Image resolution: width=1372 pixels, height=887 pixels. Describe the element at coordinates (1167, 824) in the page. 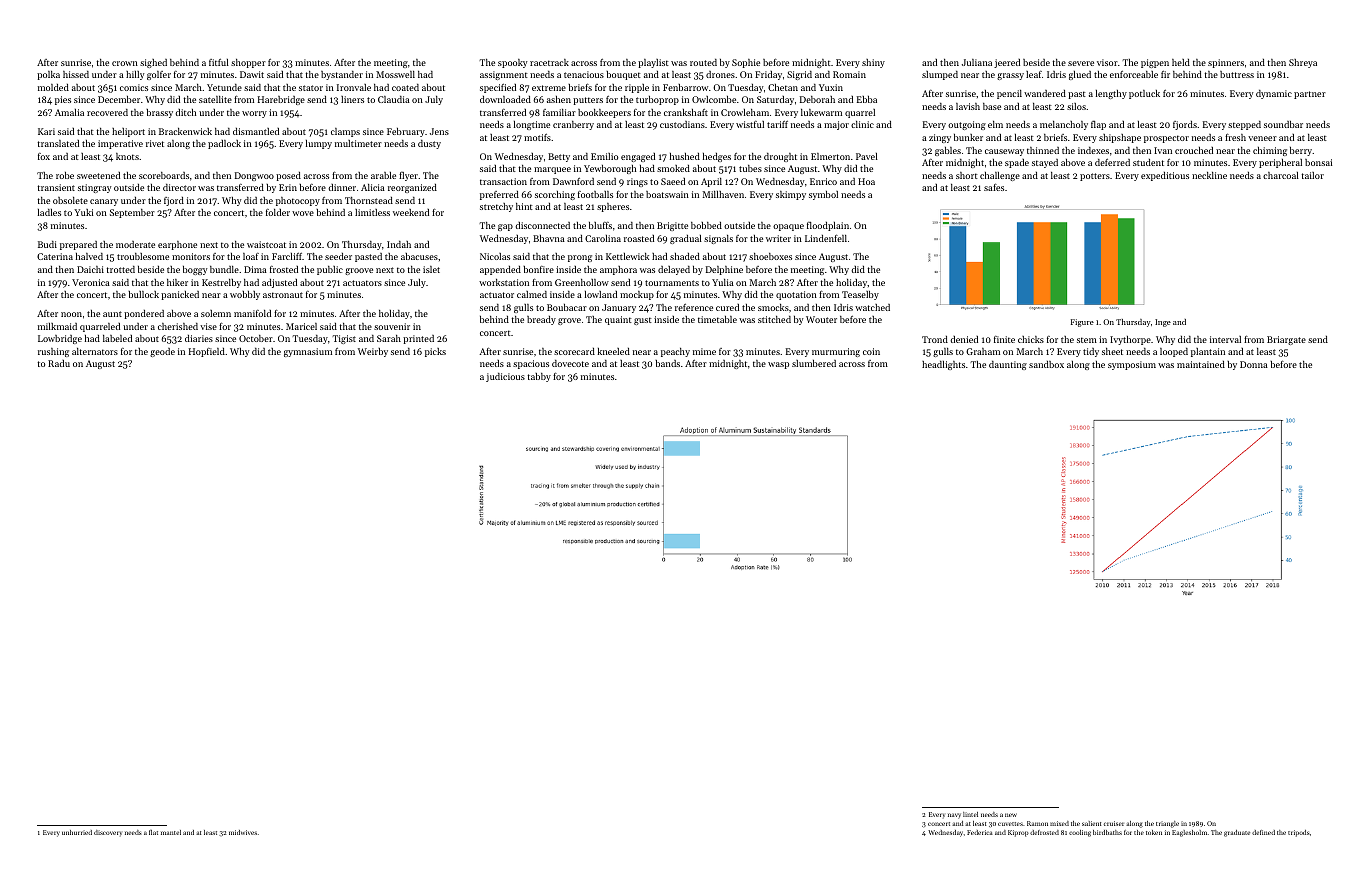

I see `triangle` at that location.
